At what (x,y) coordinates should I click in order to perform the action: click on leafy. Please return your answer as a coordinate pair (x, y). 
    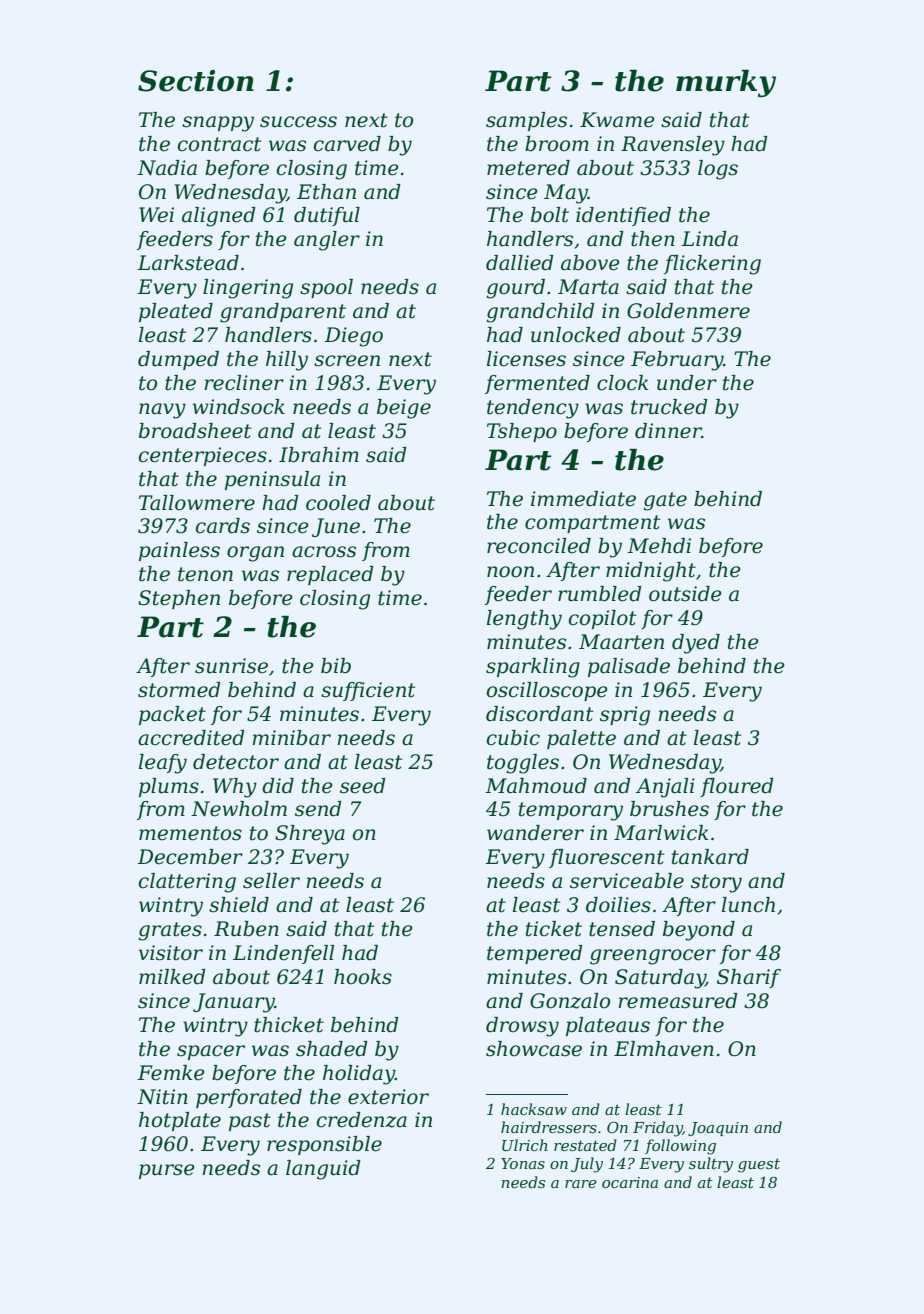
    Looking at the image, I should click on (163, 764).
